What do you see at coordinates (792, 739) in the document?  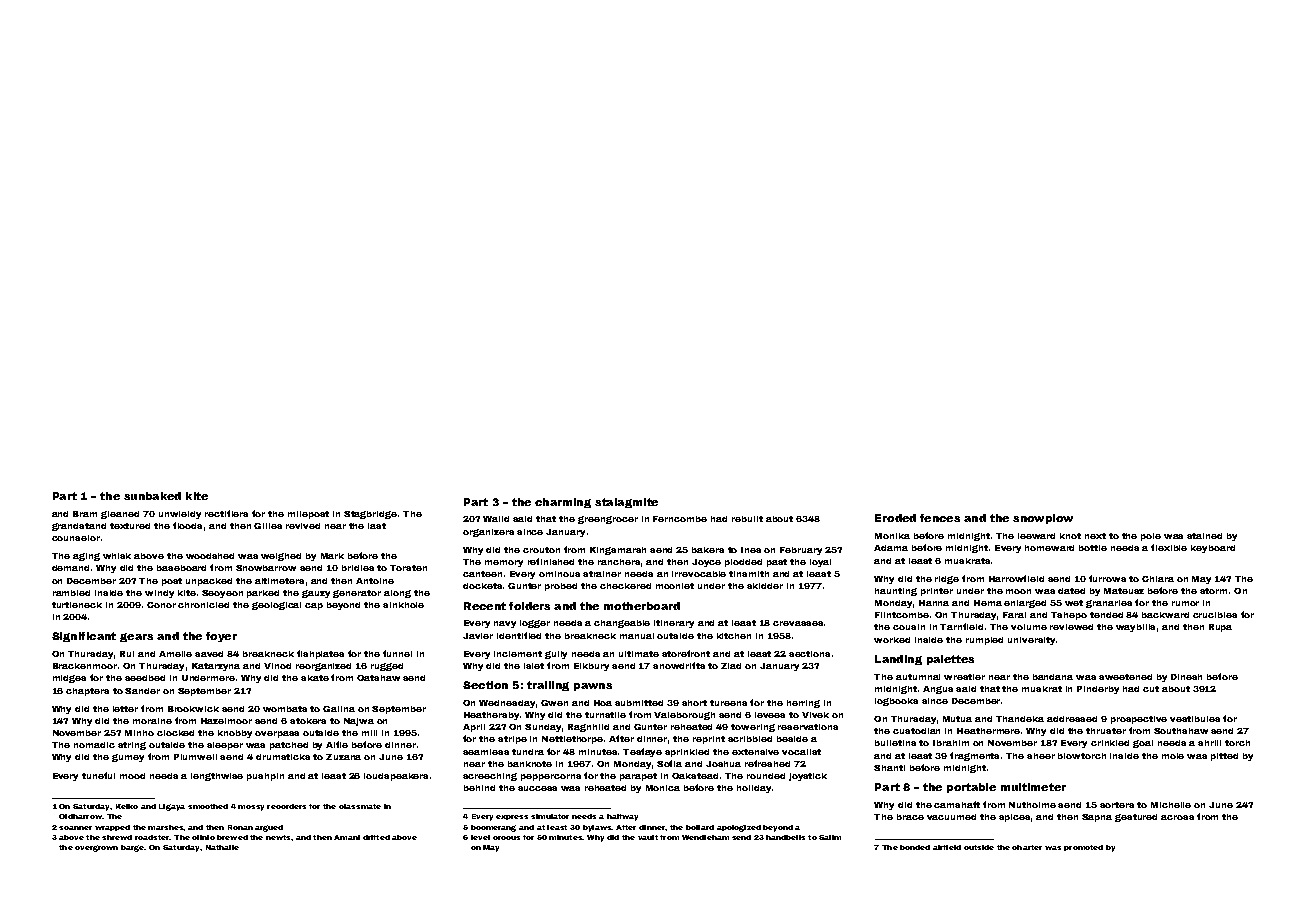 I see `beside` at bounding box center [792, 739].
